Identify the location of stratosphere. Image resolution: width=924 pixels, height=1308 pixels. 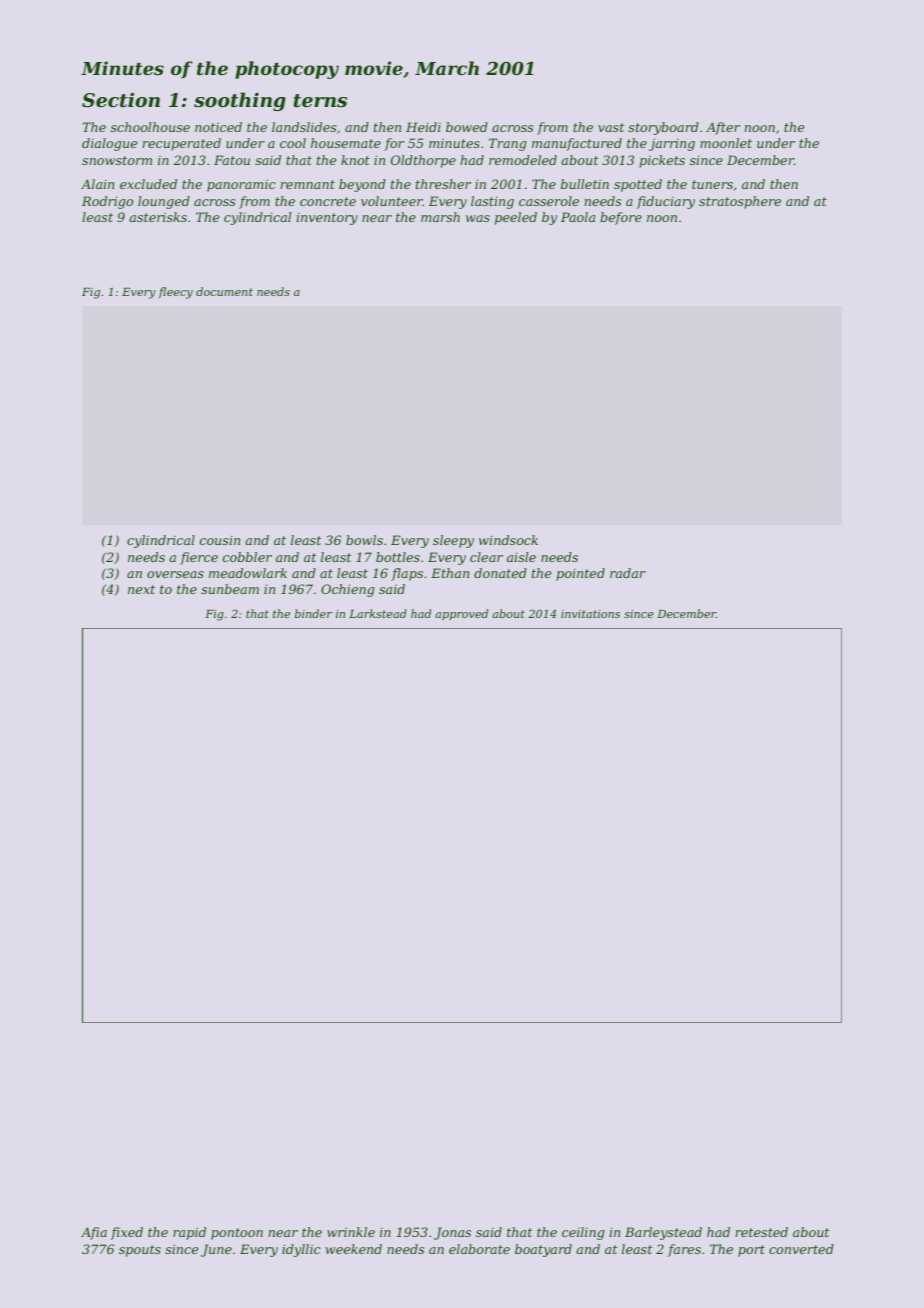
(740, 202).
